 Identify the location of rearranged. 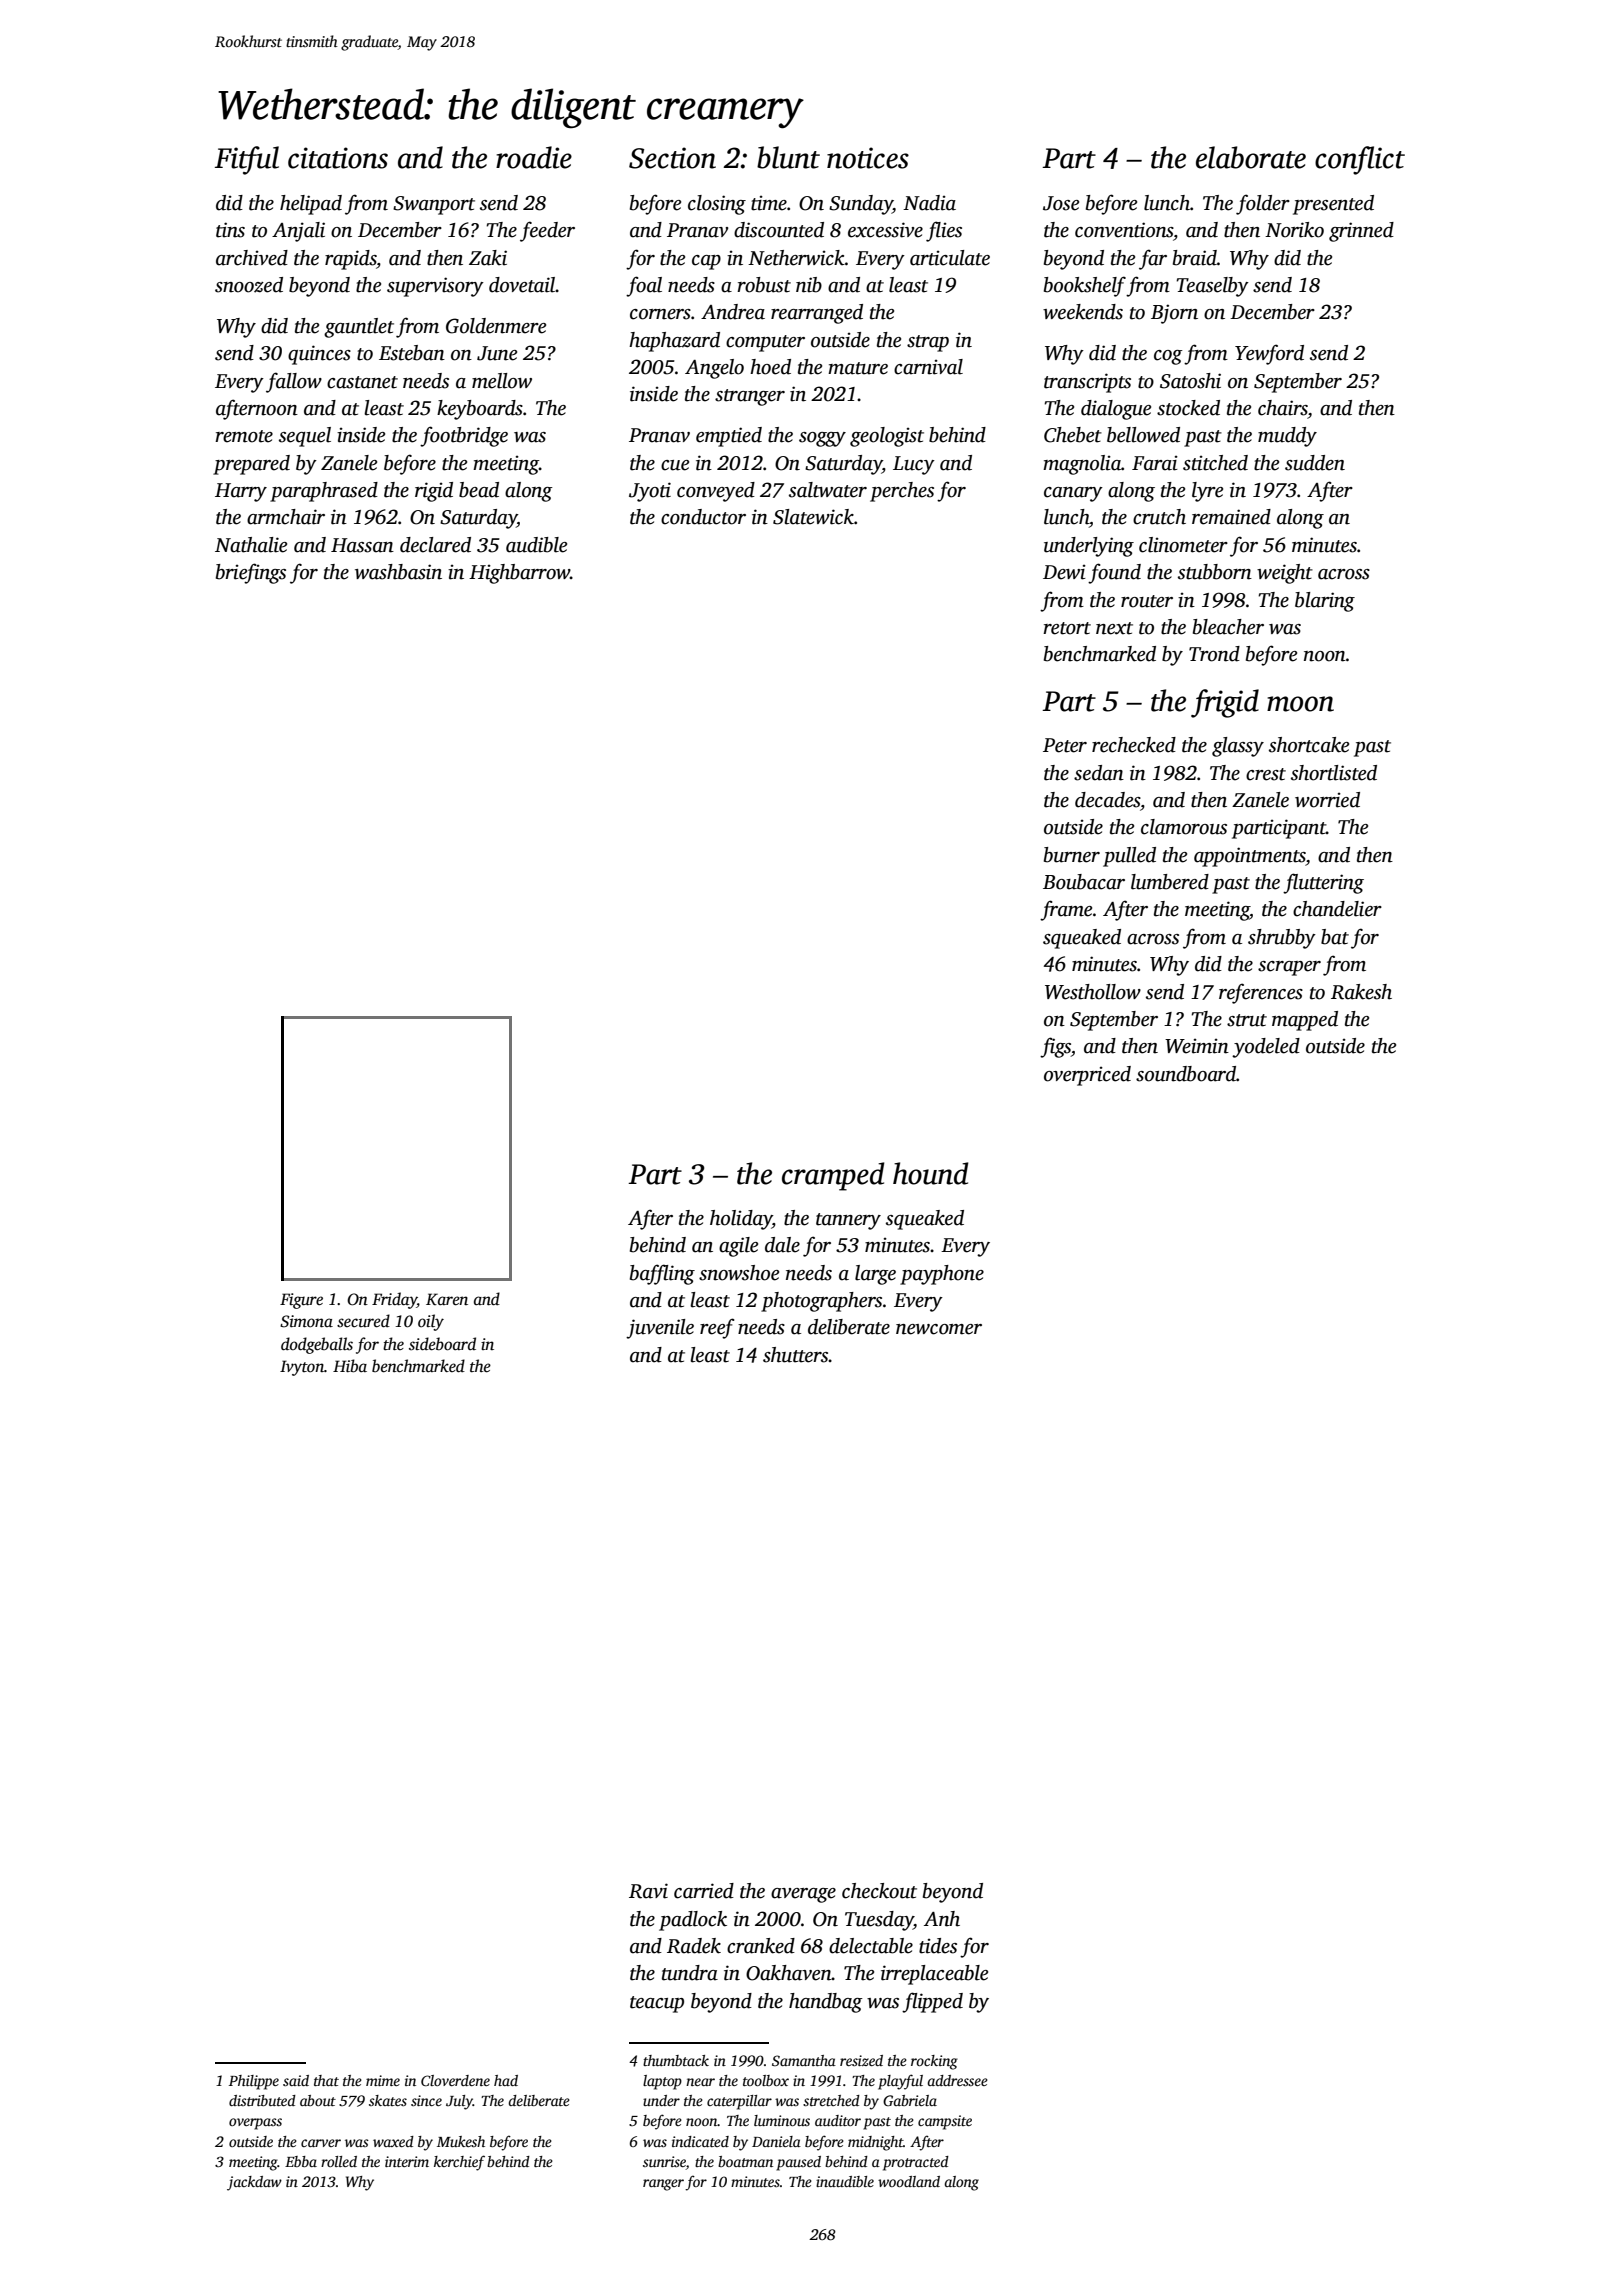
(817, 314).
